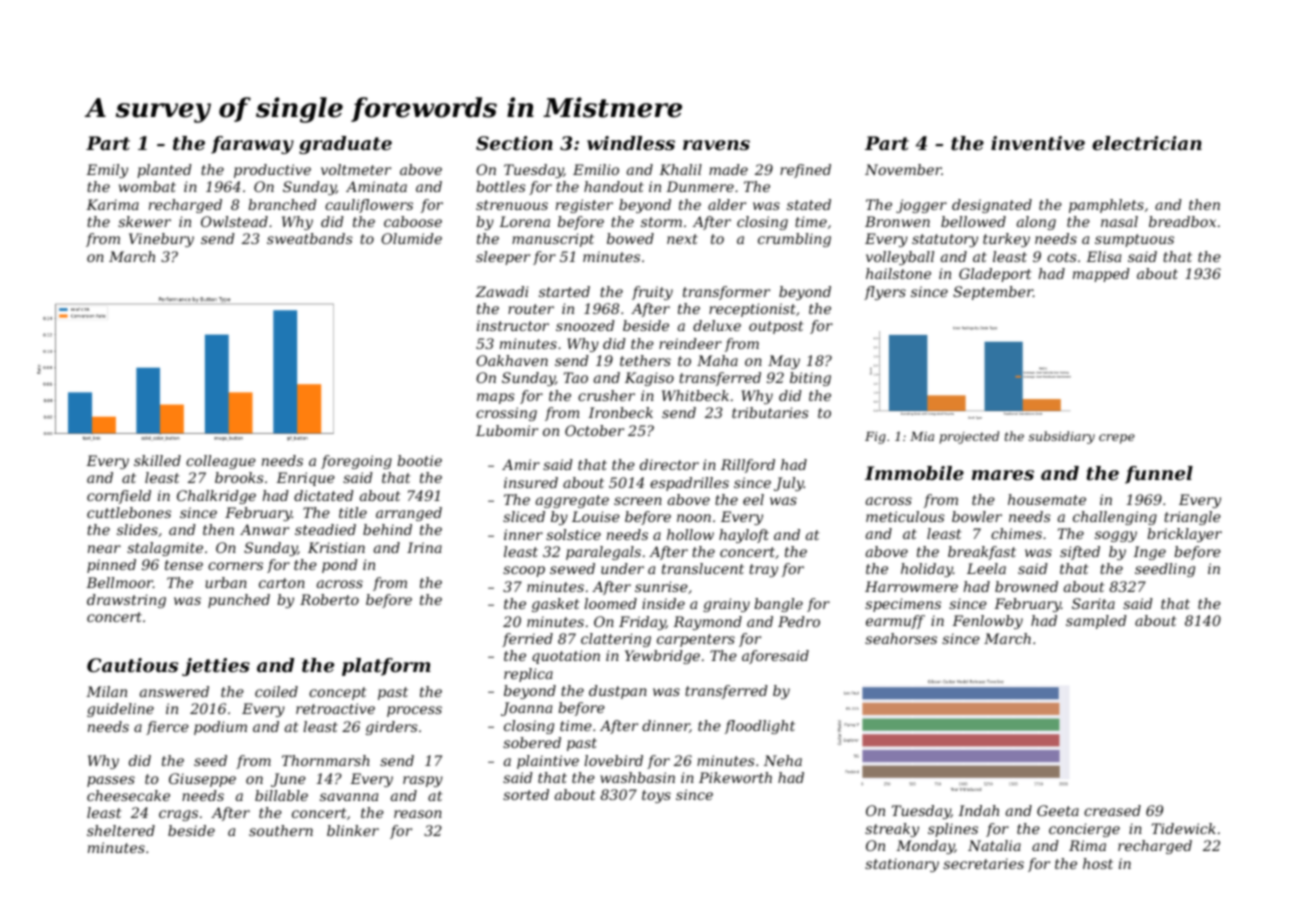  I want to click on southern, so click(281, 830).
